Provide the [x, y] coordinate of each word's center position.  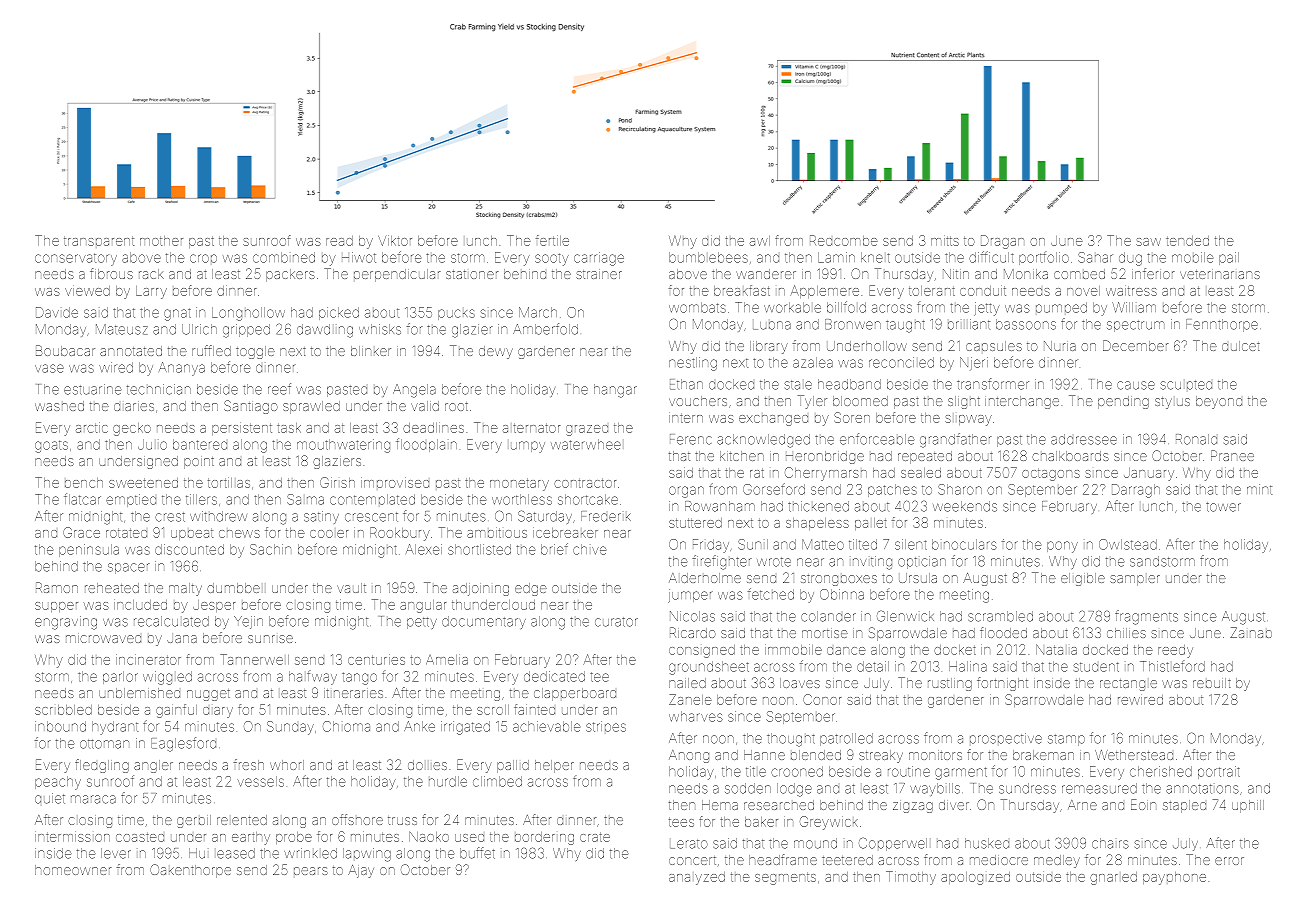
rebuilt [1212, 683]
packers [290, 275]
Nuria [1060, 346]
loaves [800, 683]
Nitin [956, 274]
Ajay [361, 871]
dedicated [554, 676]
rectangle [1128, 685]
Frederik [606, 516]
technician [159, 389]
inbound [60, 726]
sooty [552, 259]
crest [170, 517]
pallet [871, 524]
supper [56, 607]
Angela [414, 391]
